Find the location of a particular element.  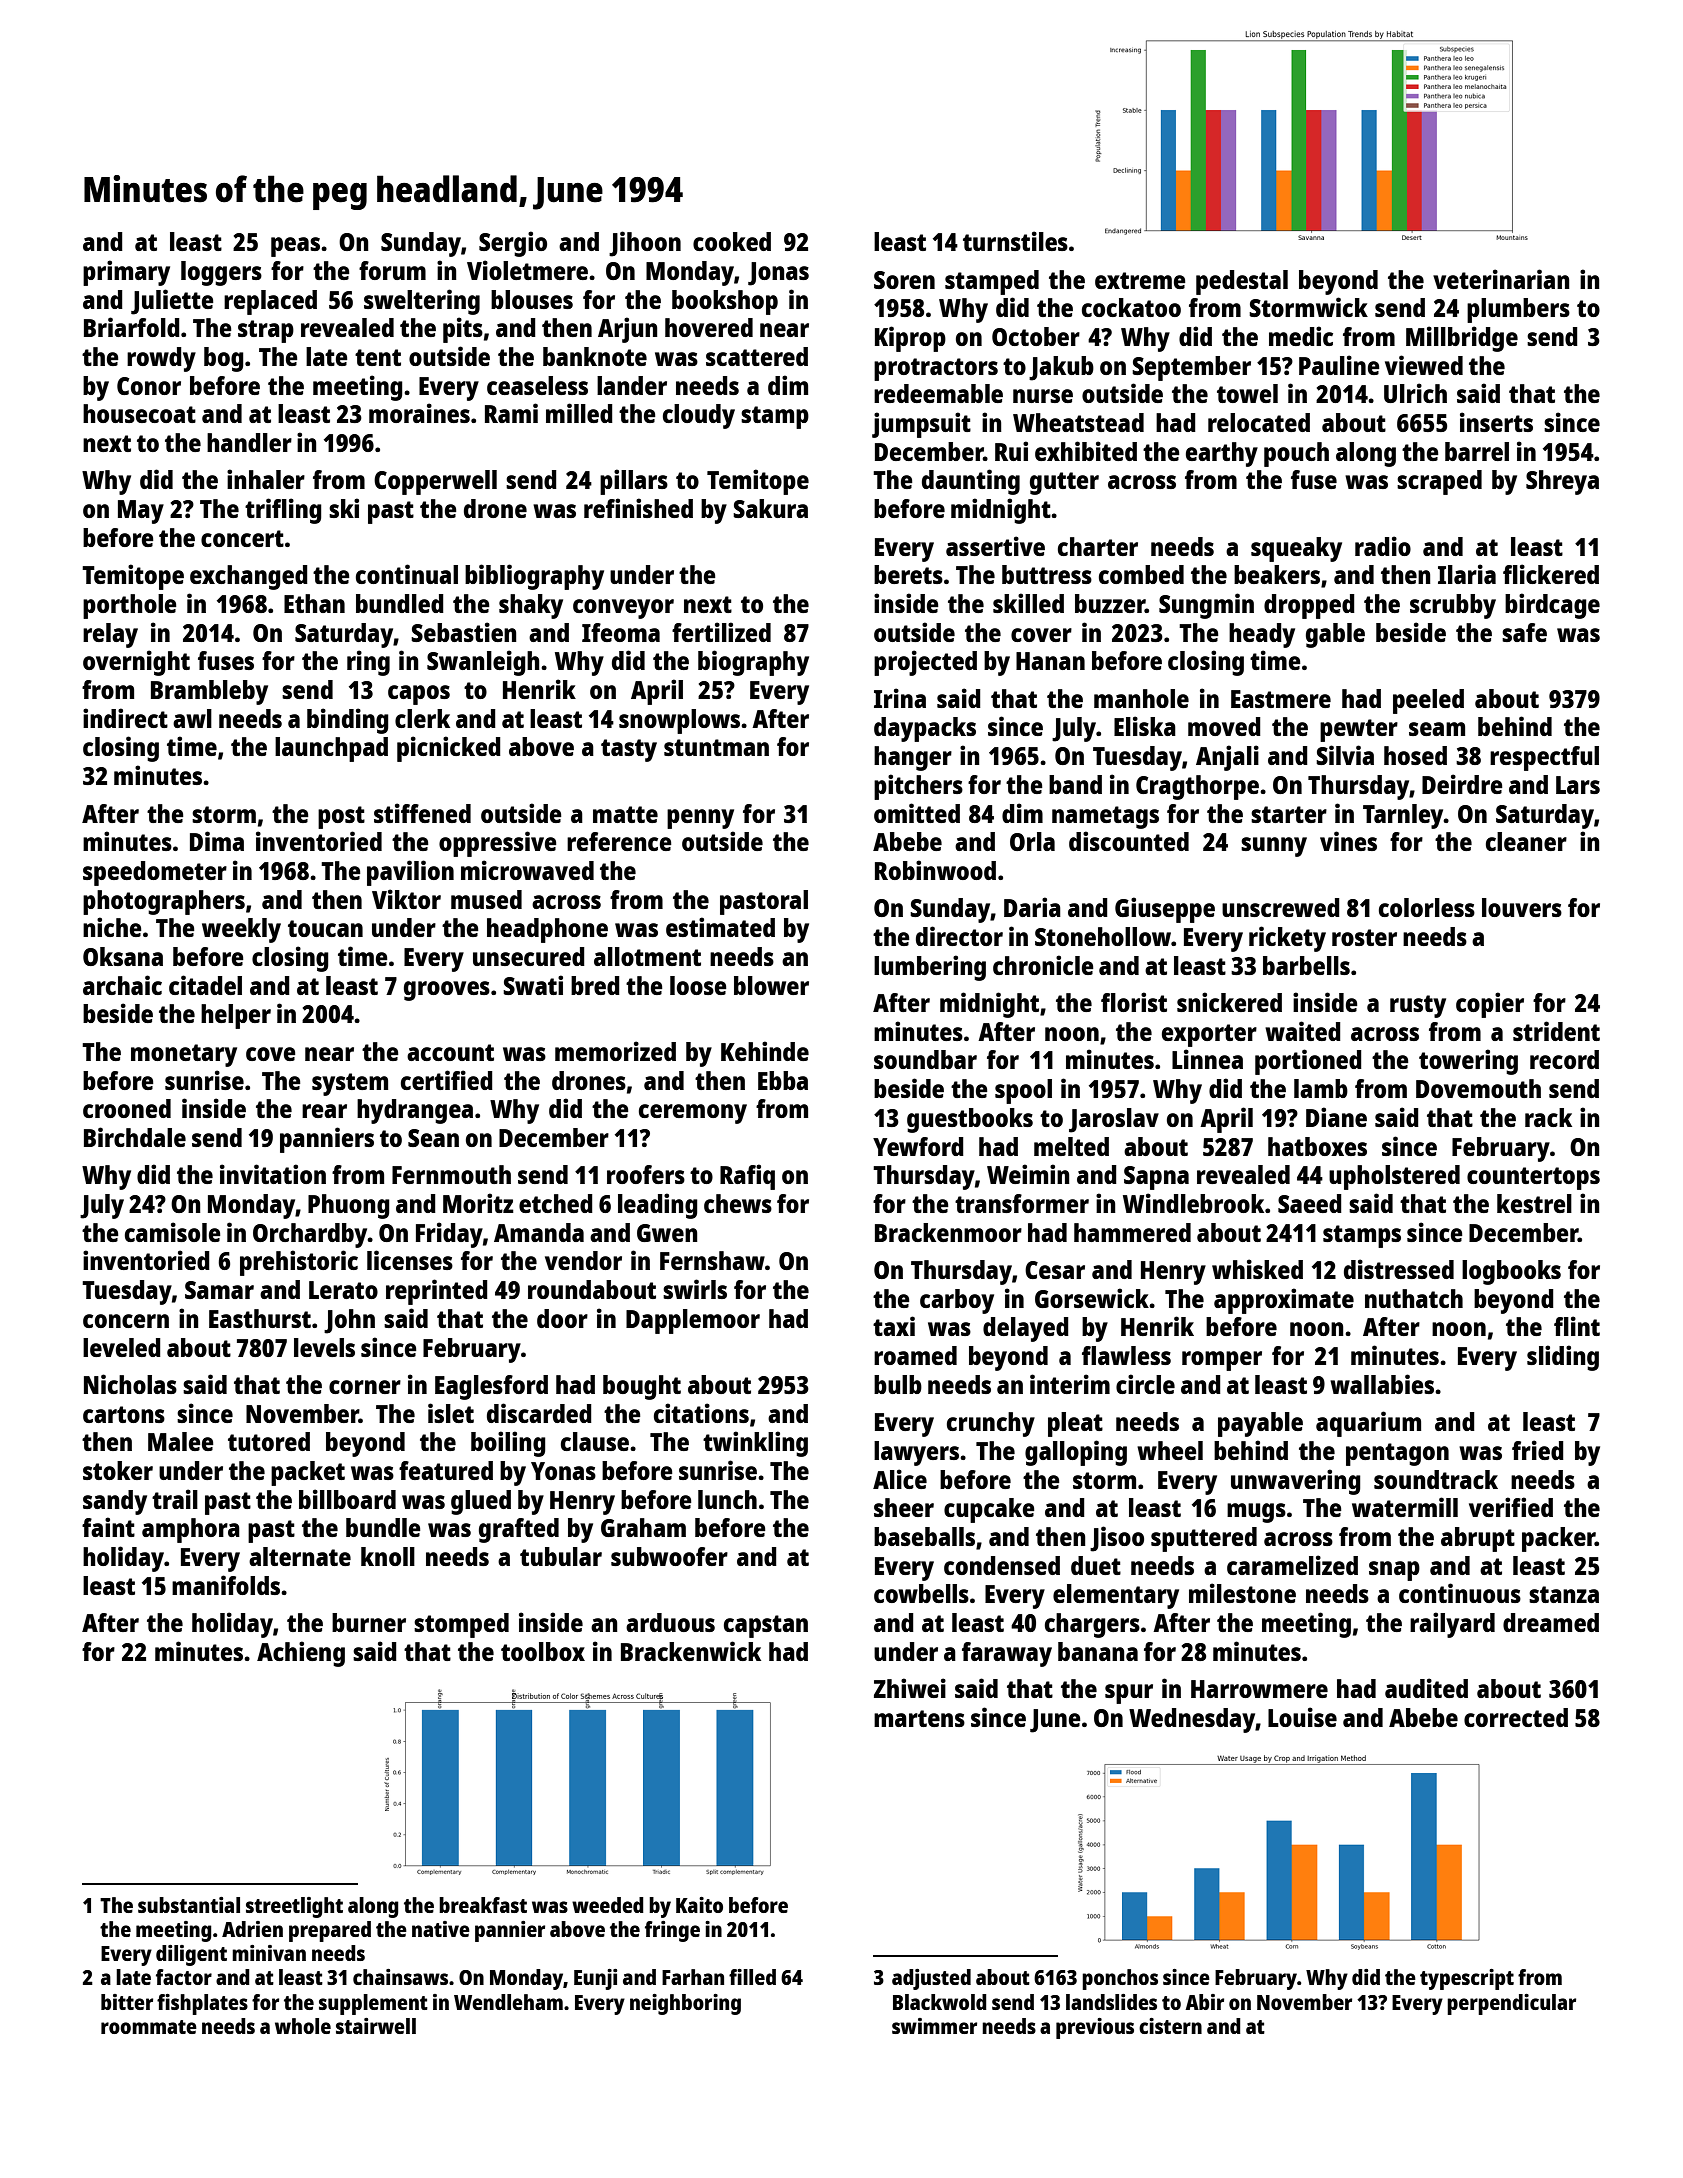

snap is located at coordinates (1394, 1571).
